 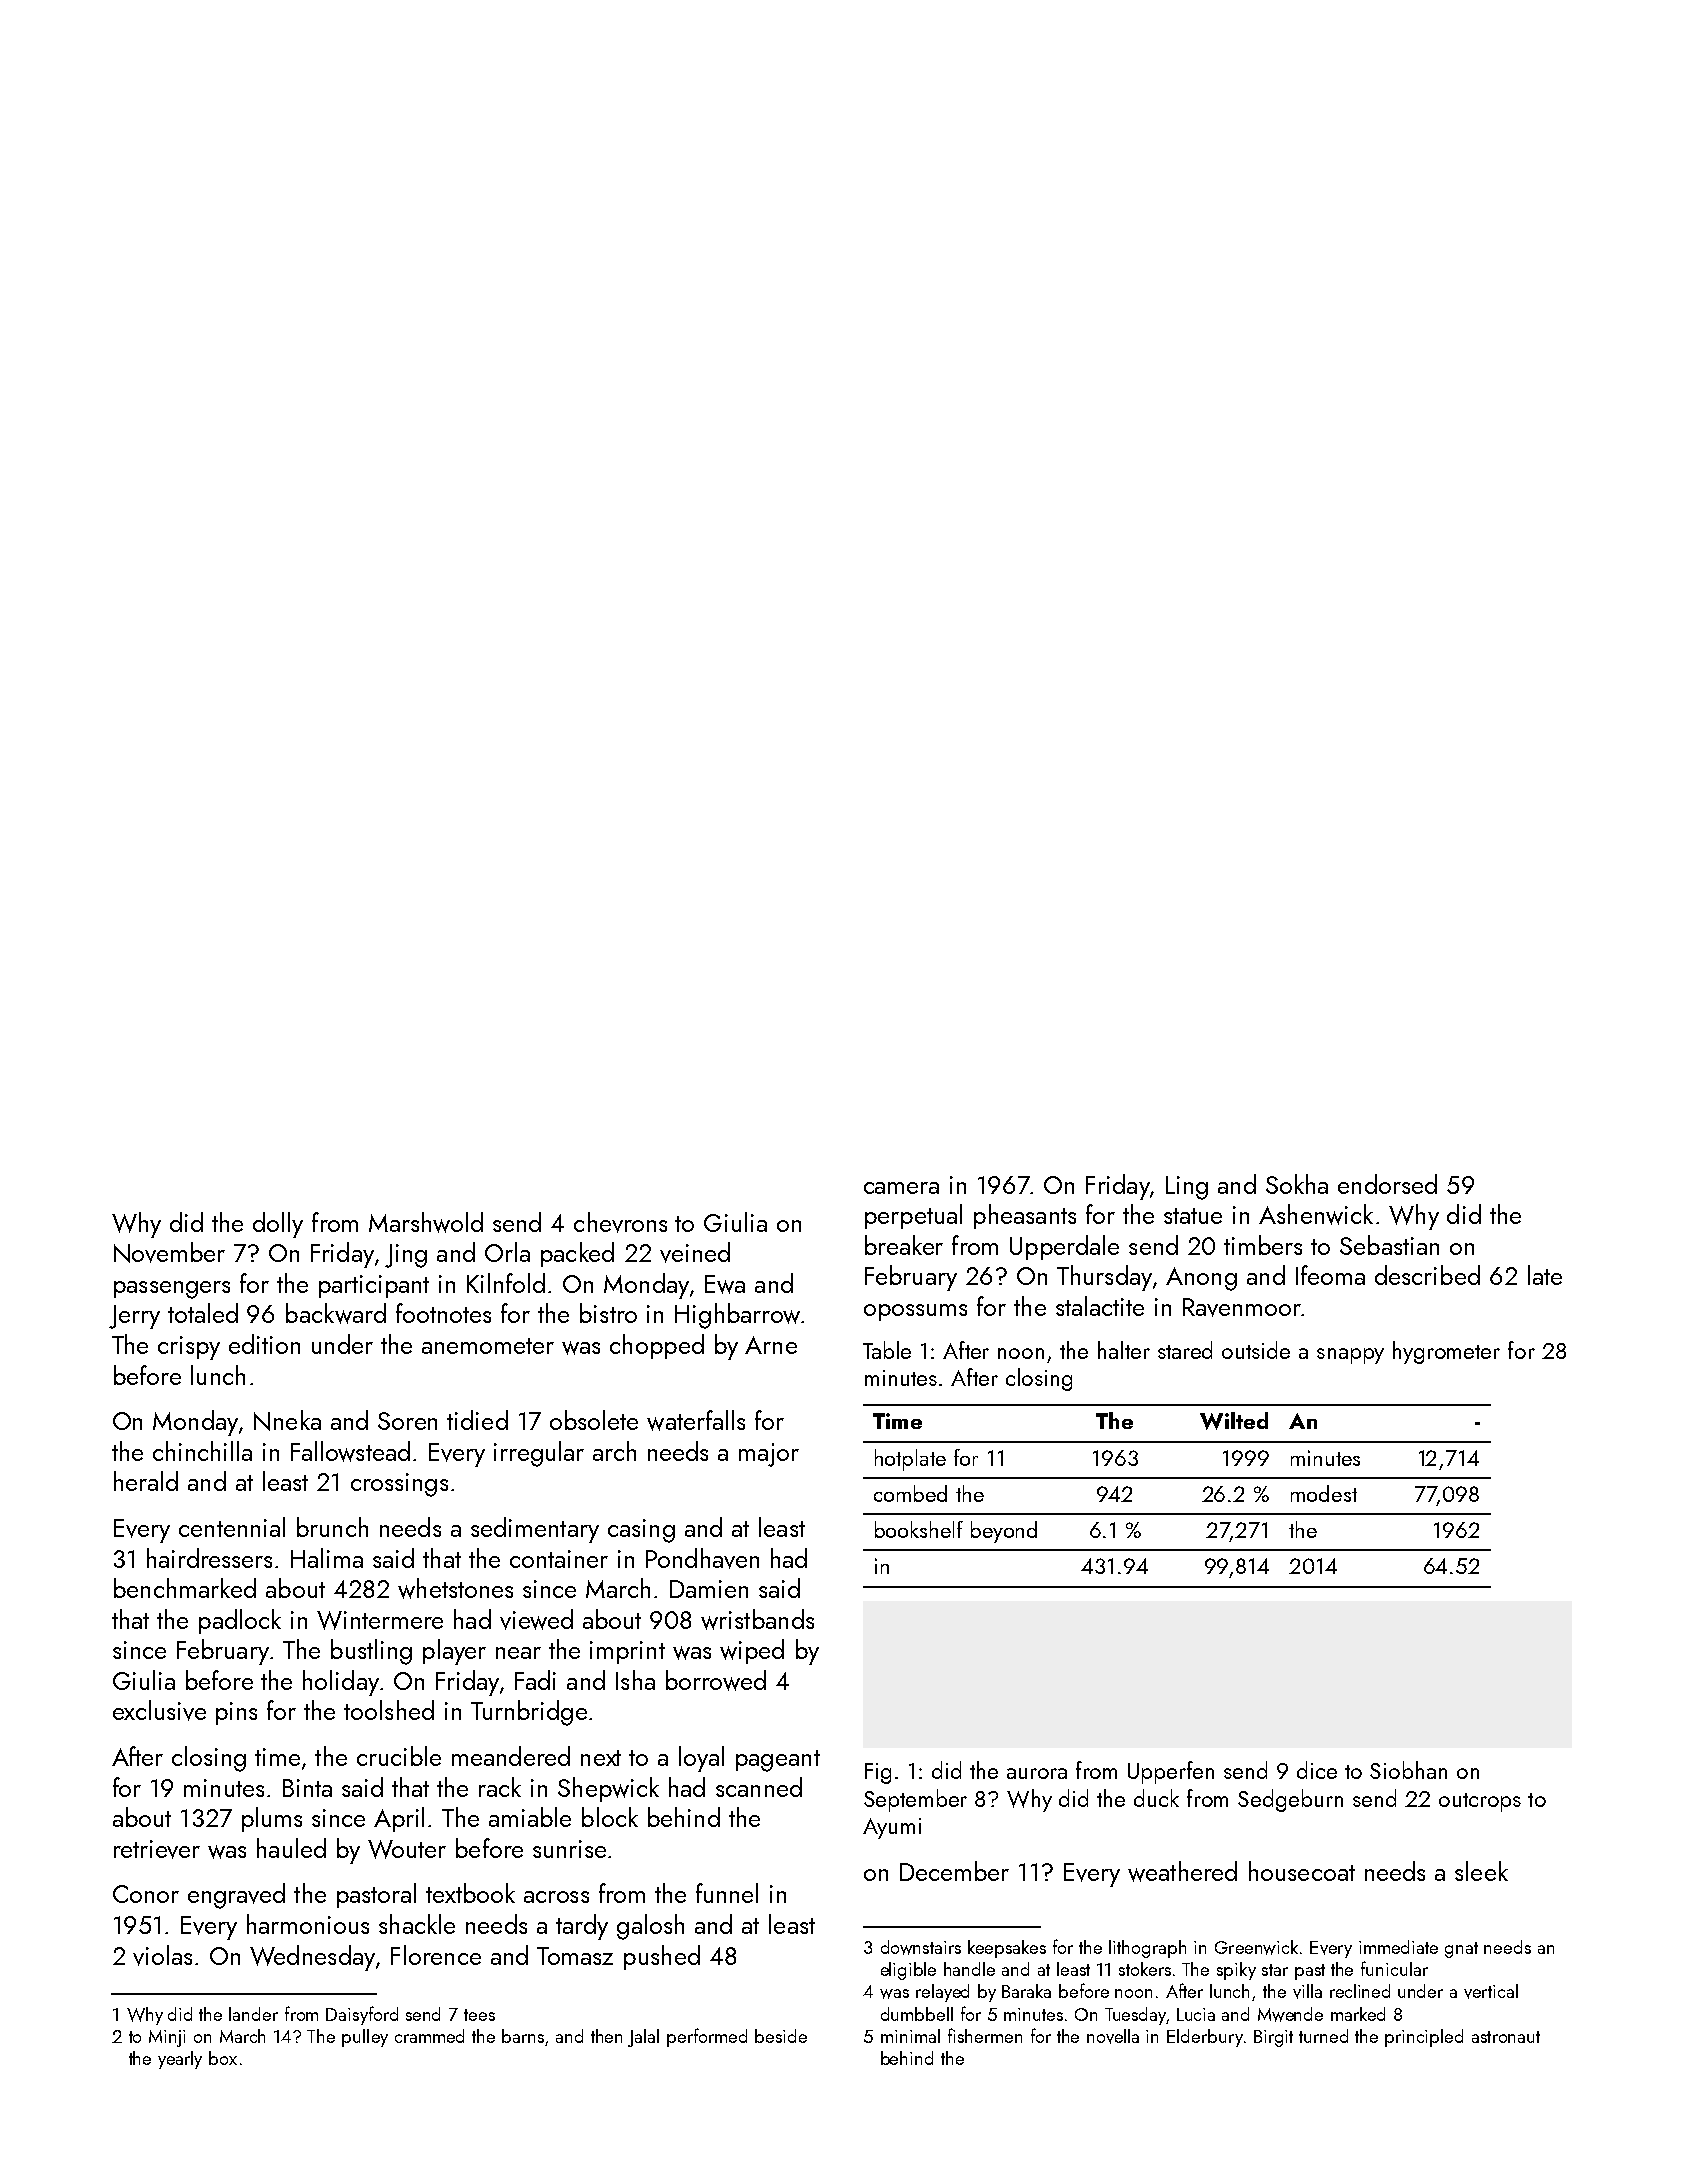 I want to click on hygrometer, so click(x=1446, y=1352).
